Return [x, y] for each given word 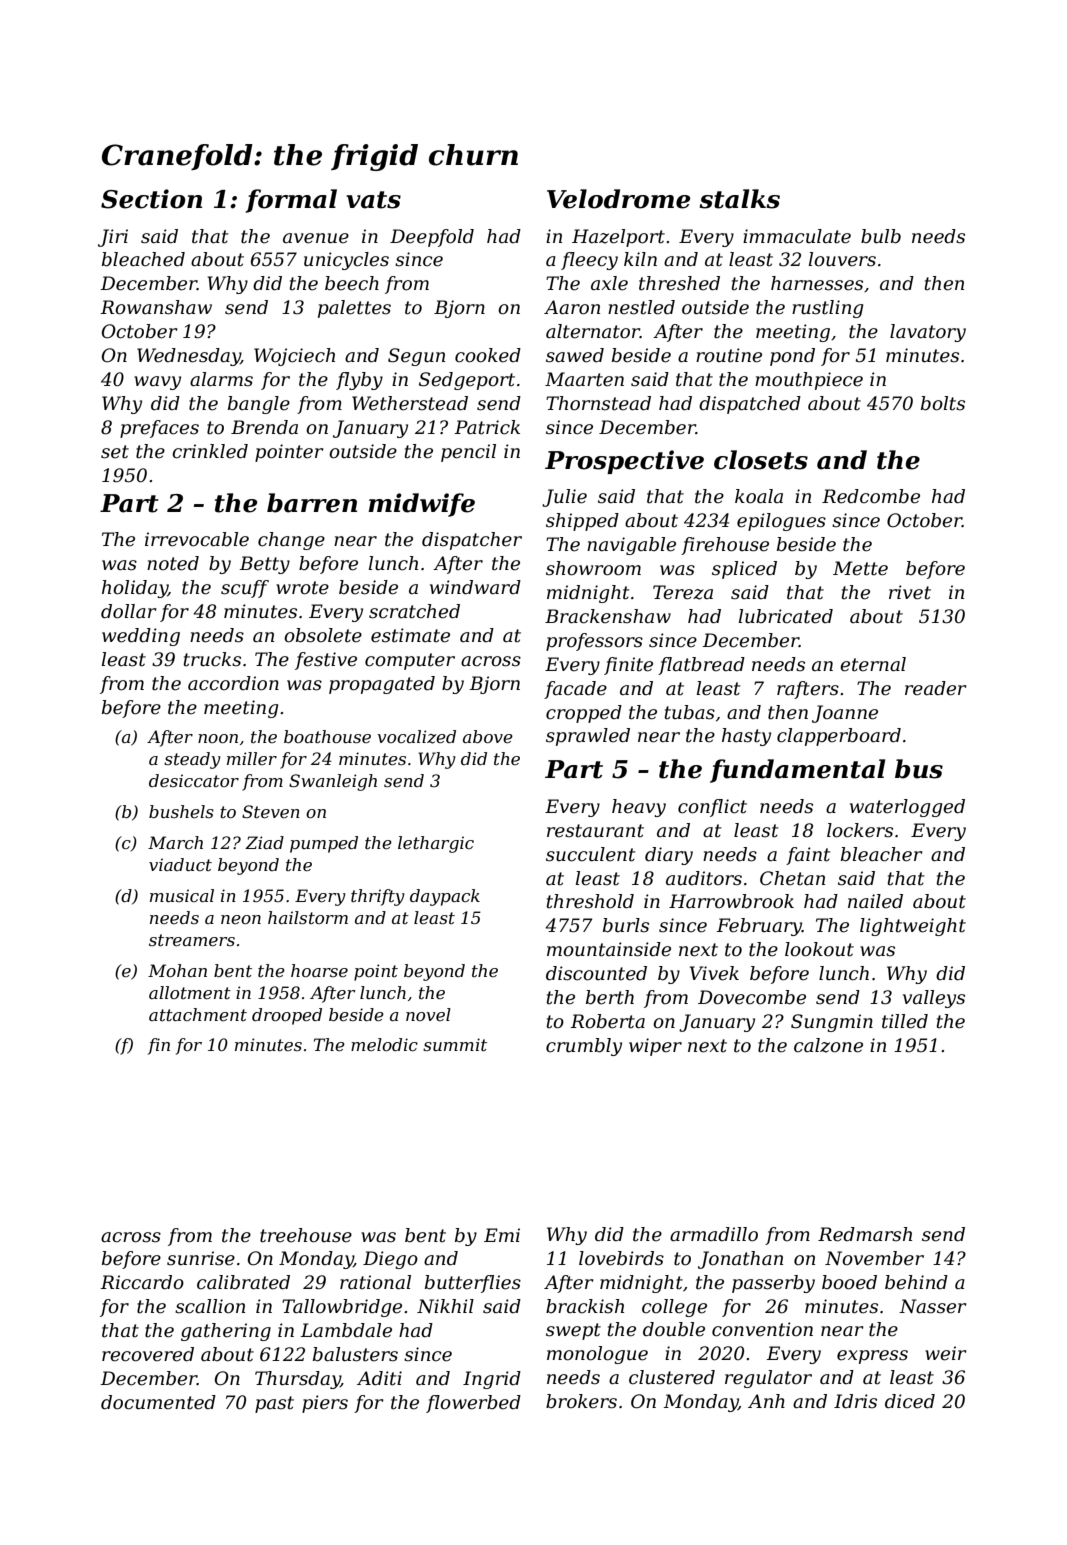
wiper [655, 1047]
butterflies [473, 1284]
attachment [198, 1014]
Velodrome [619, 199]
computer [410, 661]
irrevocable [197, 539]
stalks [740, 199]
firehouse [725, 546]
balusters [355, 1354]
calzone [828, 1045]
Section [151, 199]
